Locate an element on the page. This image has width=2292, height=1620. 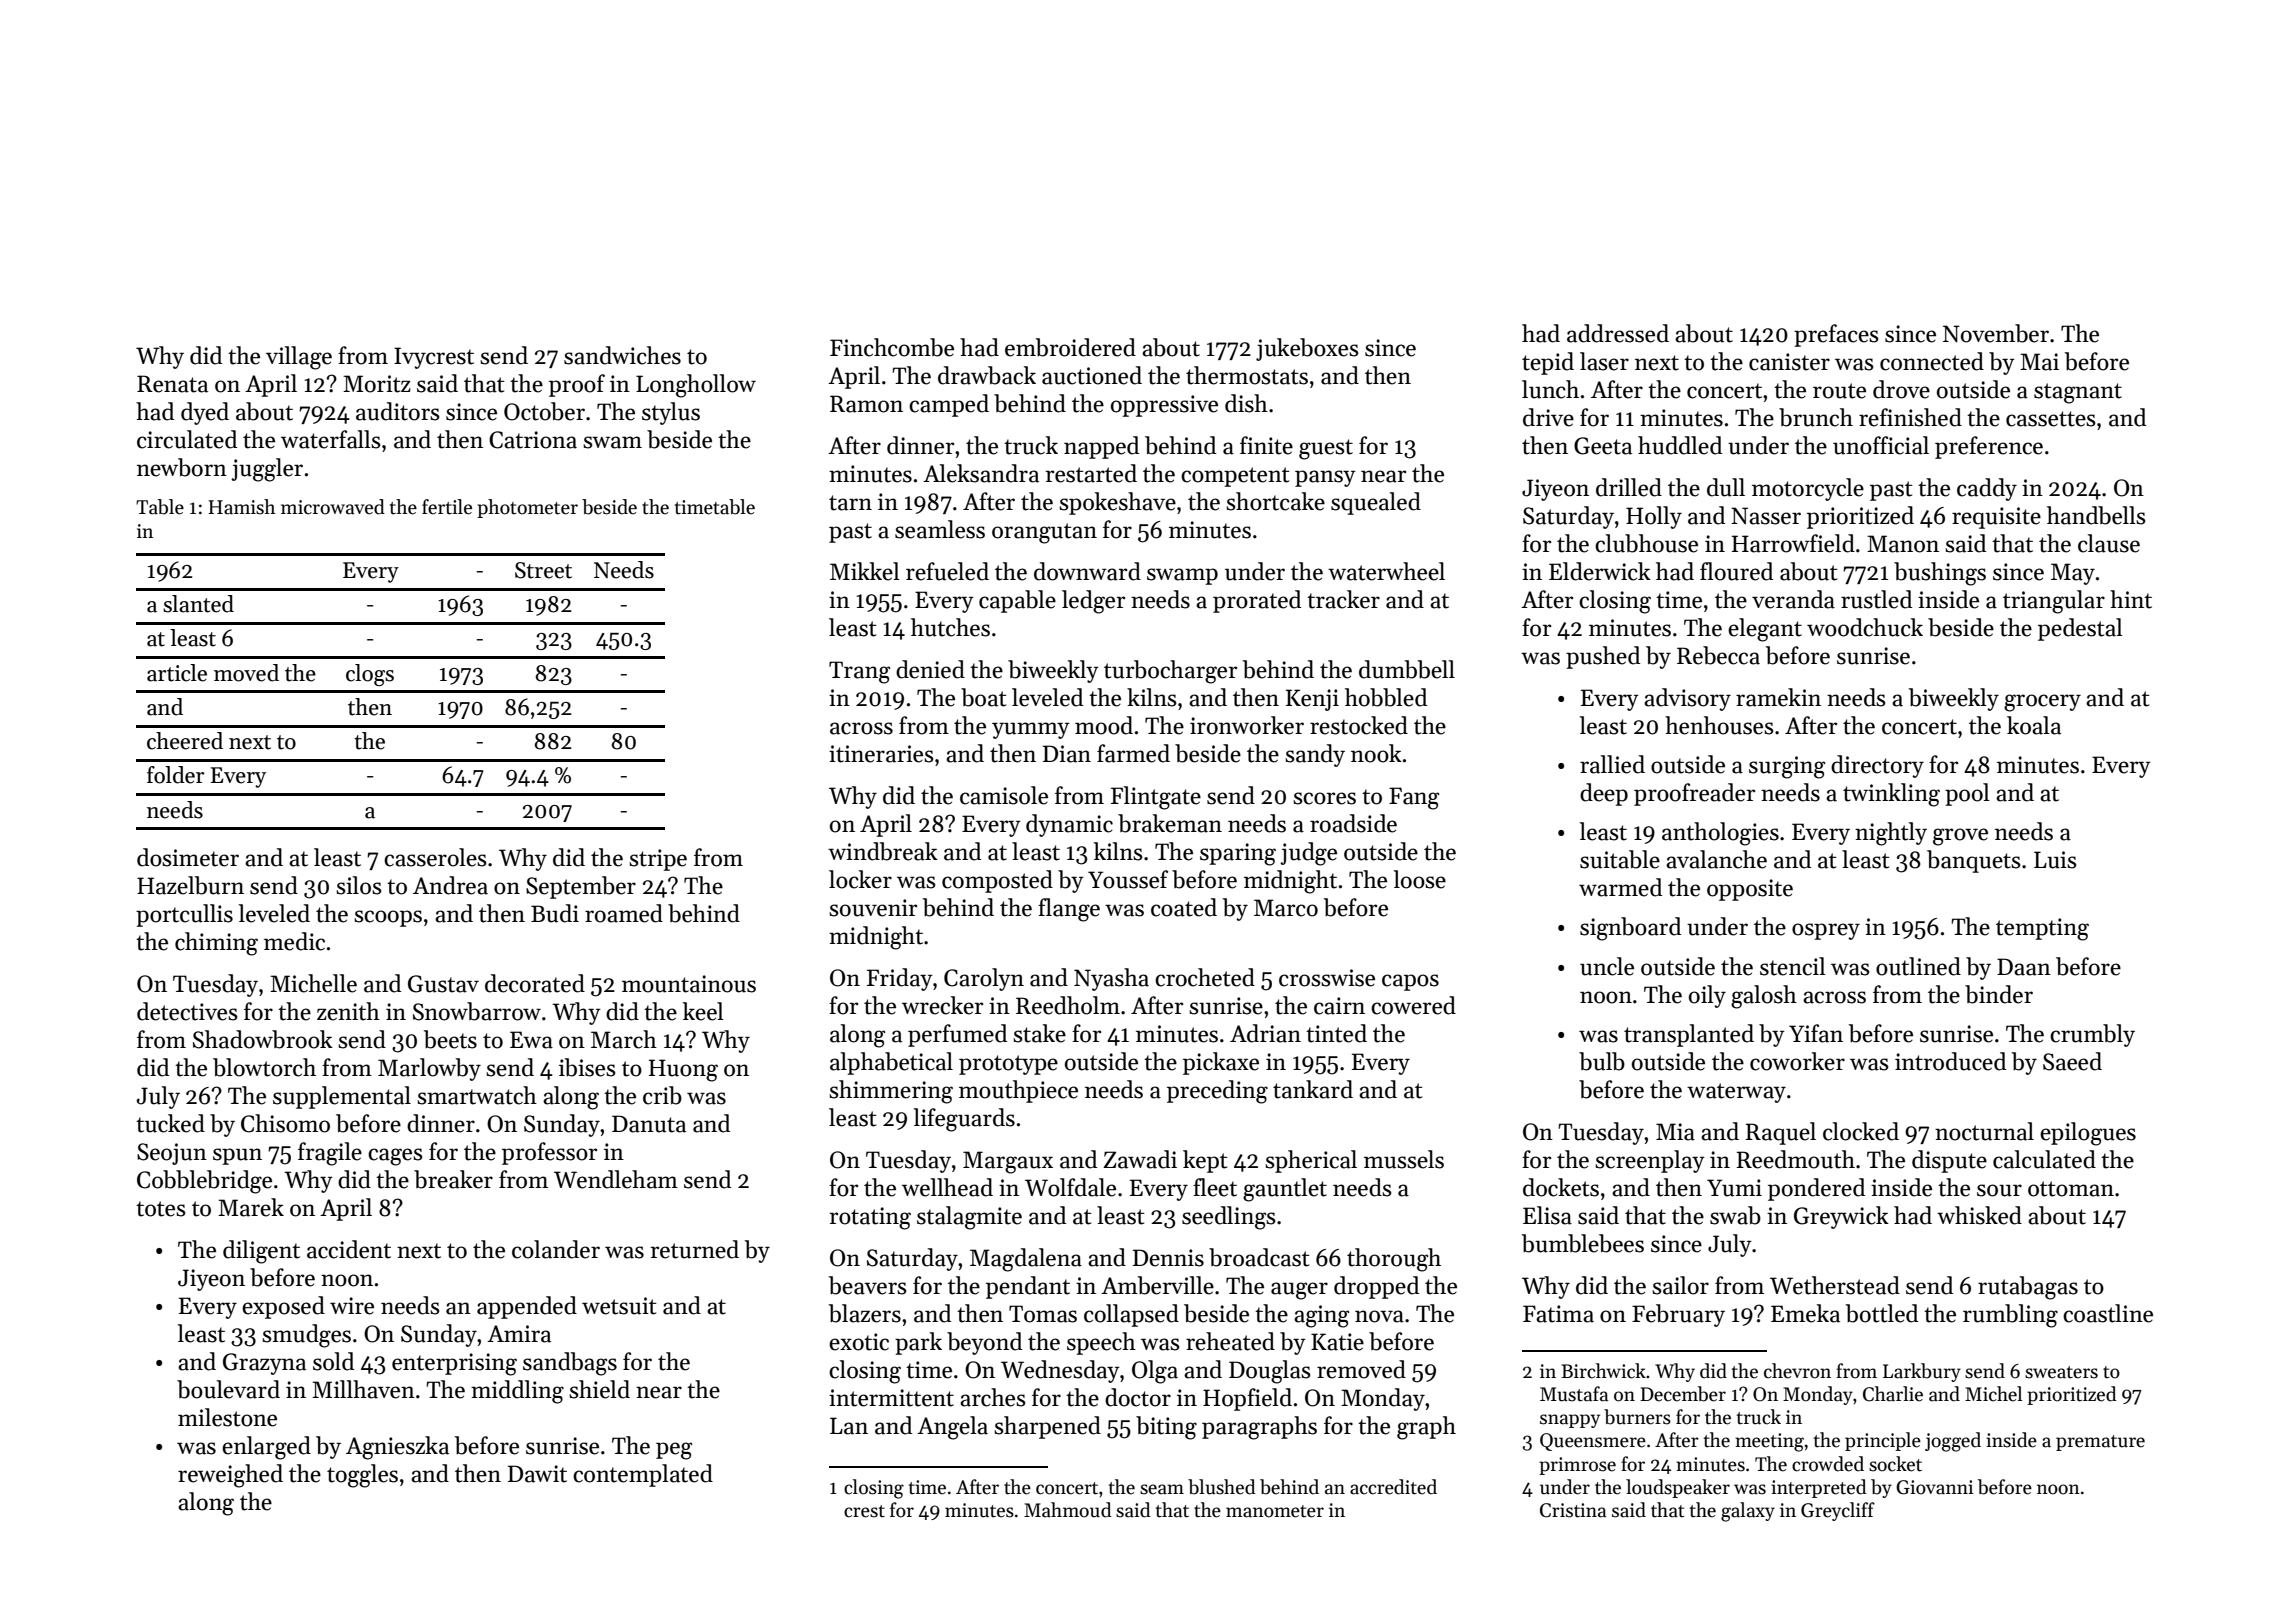
jukeboxes is located at coordinates (1307, 349).
